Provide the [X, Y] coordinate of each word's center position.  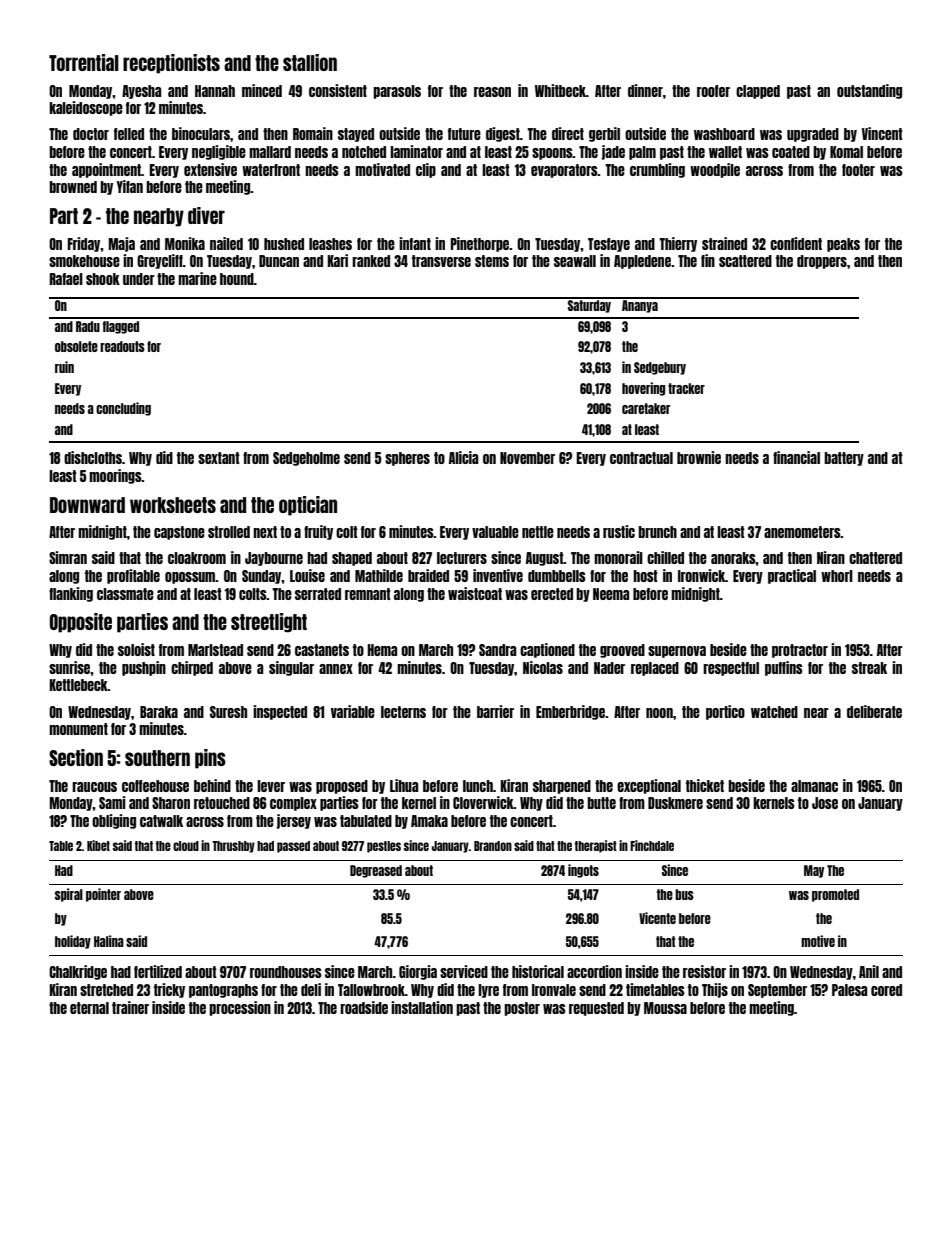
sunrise [69, 667]
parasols [397, 92]
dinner [645, 90]
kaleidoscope [86, 108]
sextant [219, 458]
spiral [69, 895]
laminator [416, 151]
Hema [382, 650]
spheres [407, 459]
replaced [655, 669]
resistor [704, 971]
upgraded [813, 135]
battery [844, 459]
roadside [364, 1007]
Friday [84, 244]
